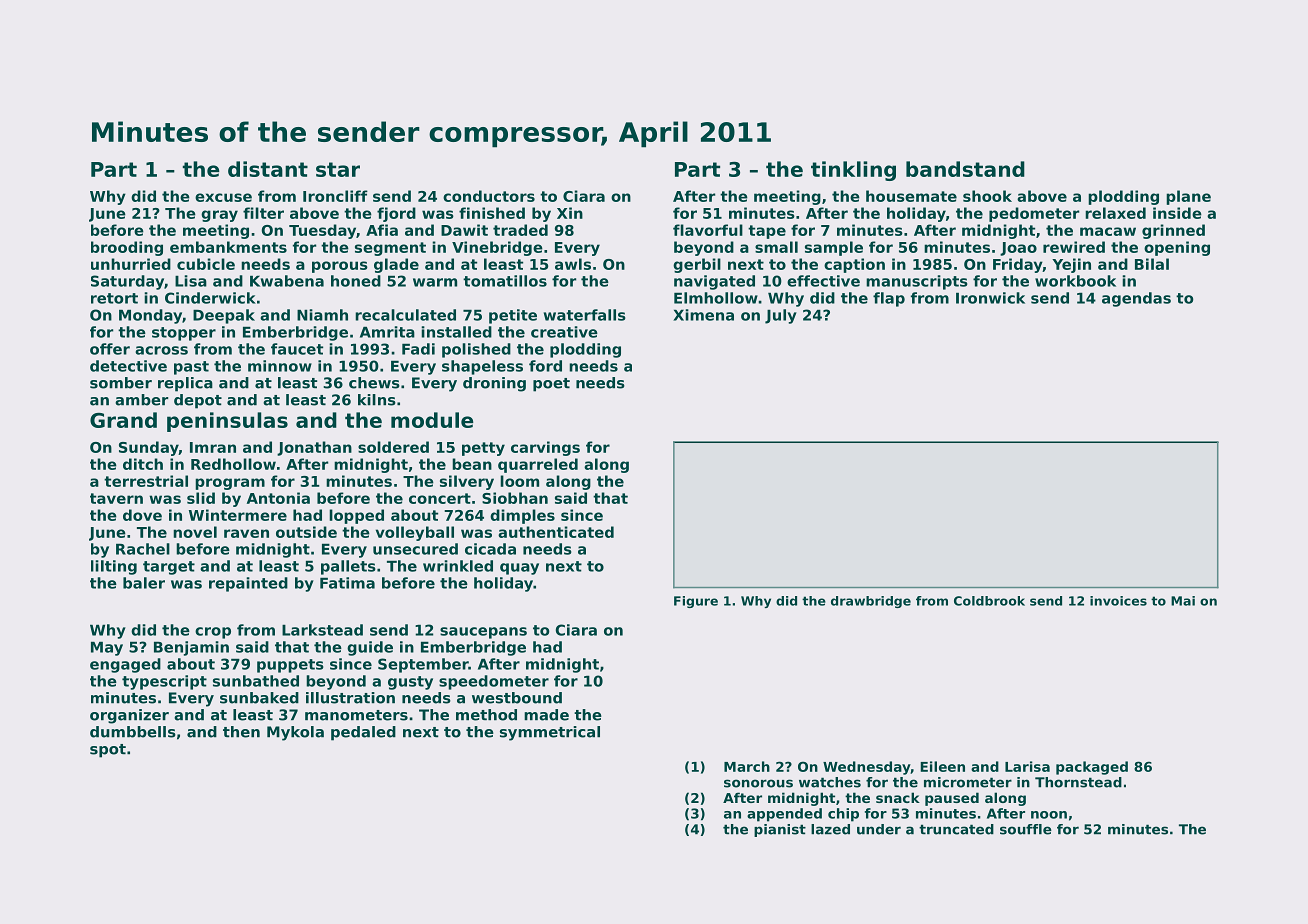 This document has width=1308, height=924. Describe the element at coordinates (108, 751) in the document. I see `spot` at that location.
